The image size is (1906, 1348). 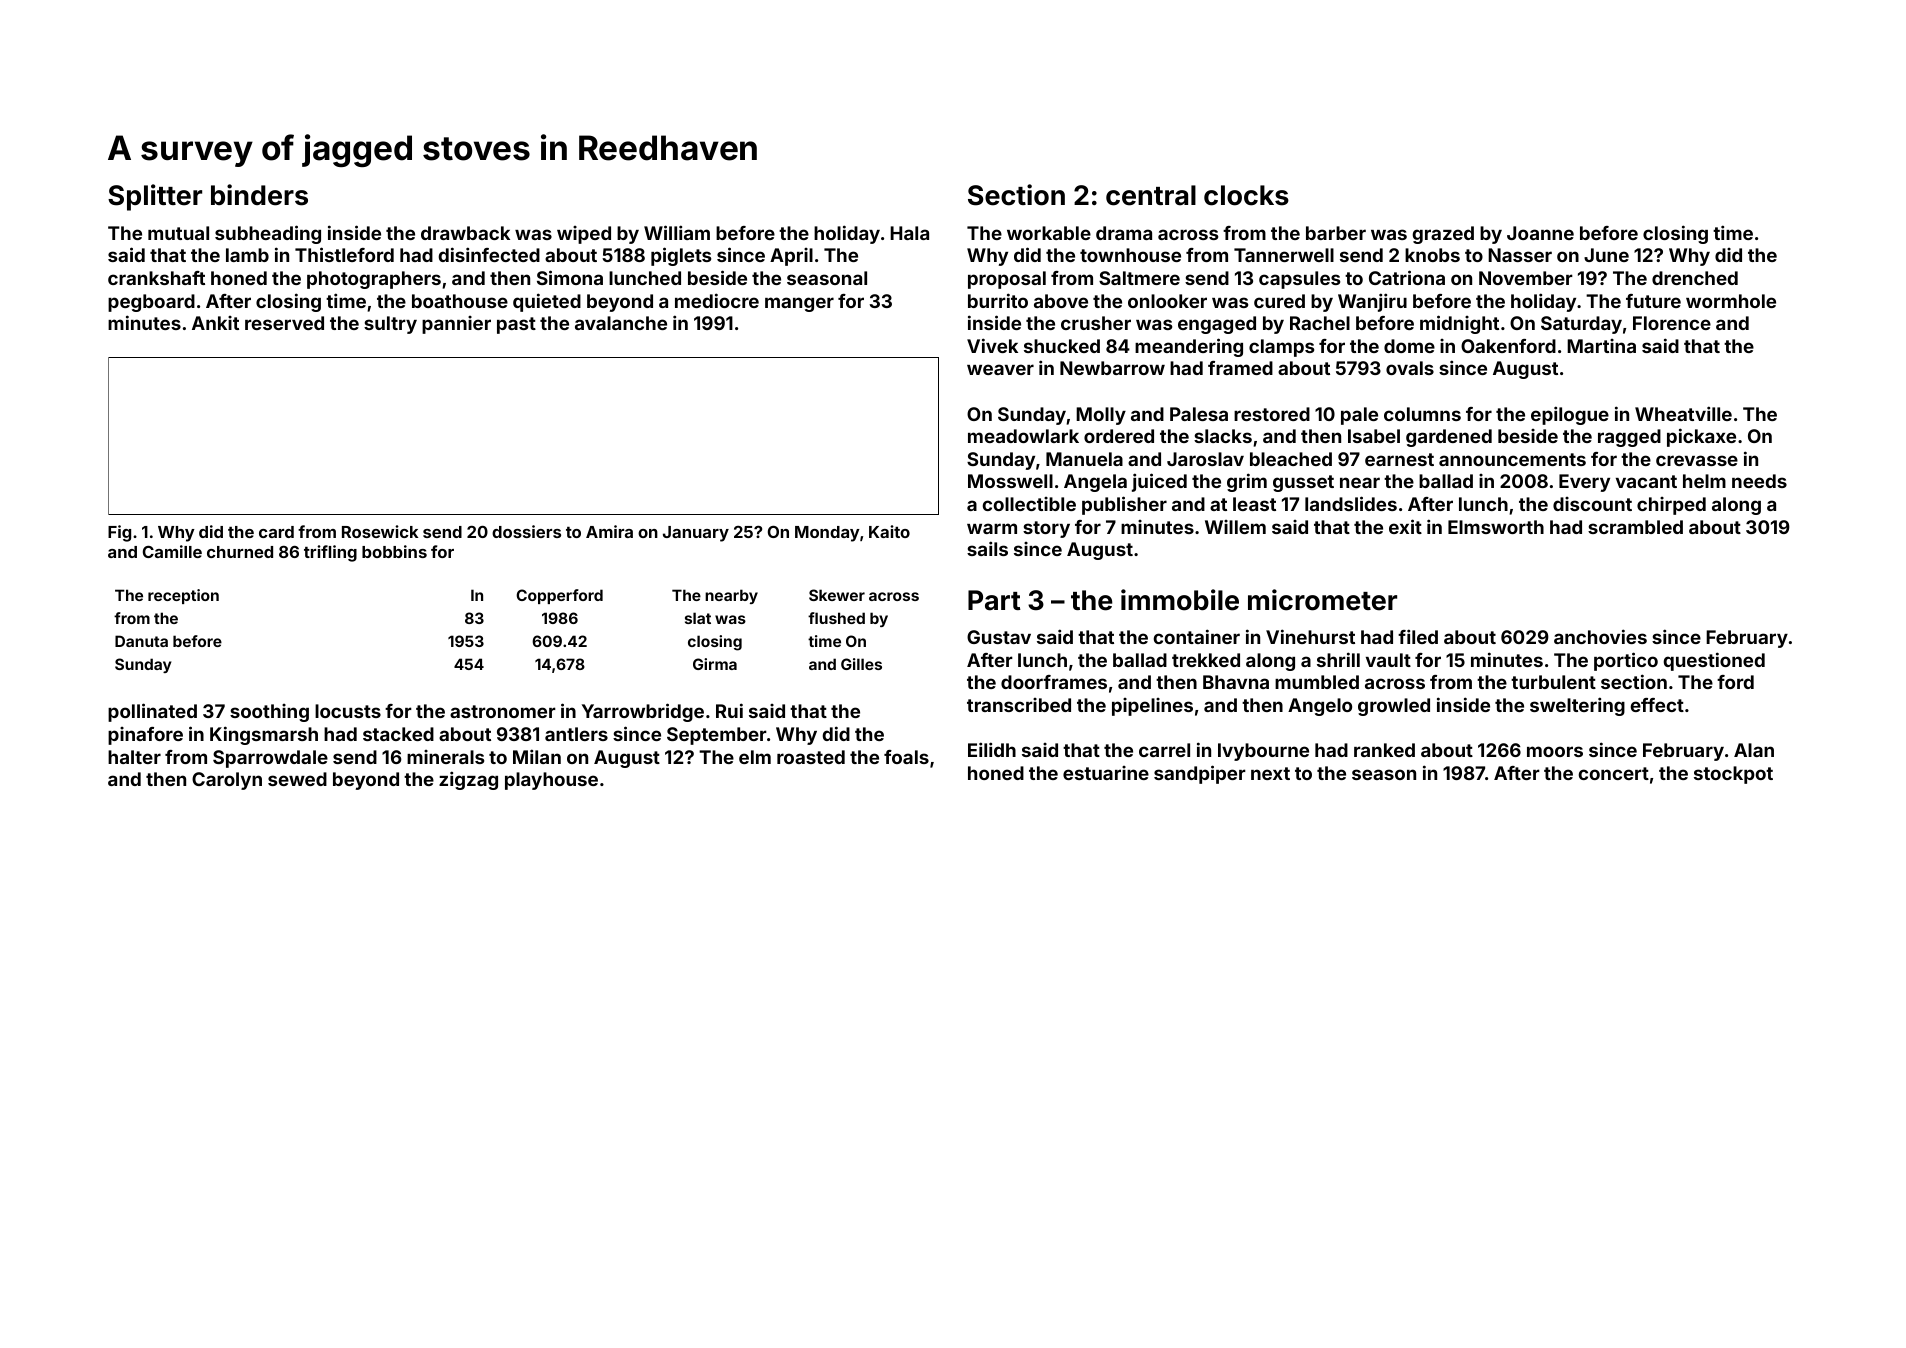 I want to click on Wheatville, so click(x=1683, y=413).
